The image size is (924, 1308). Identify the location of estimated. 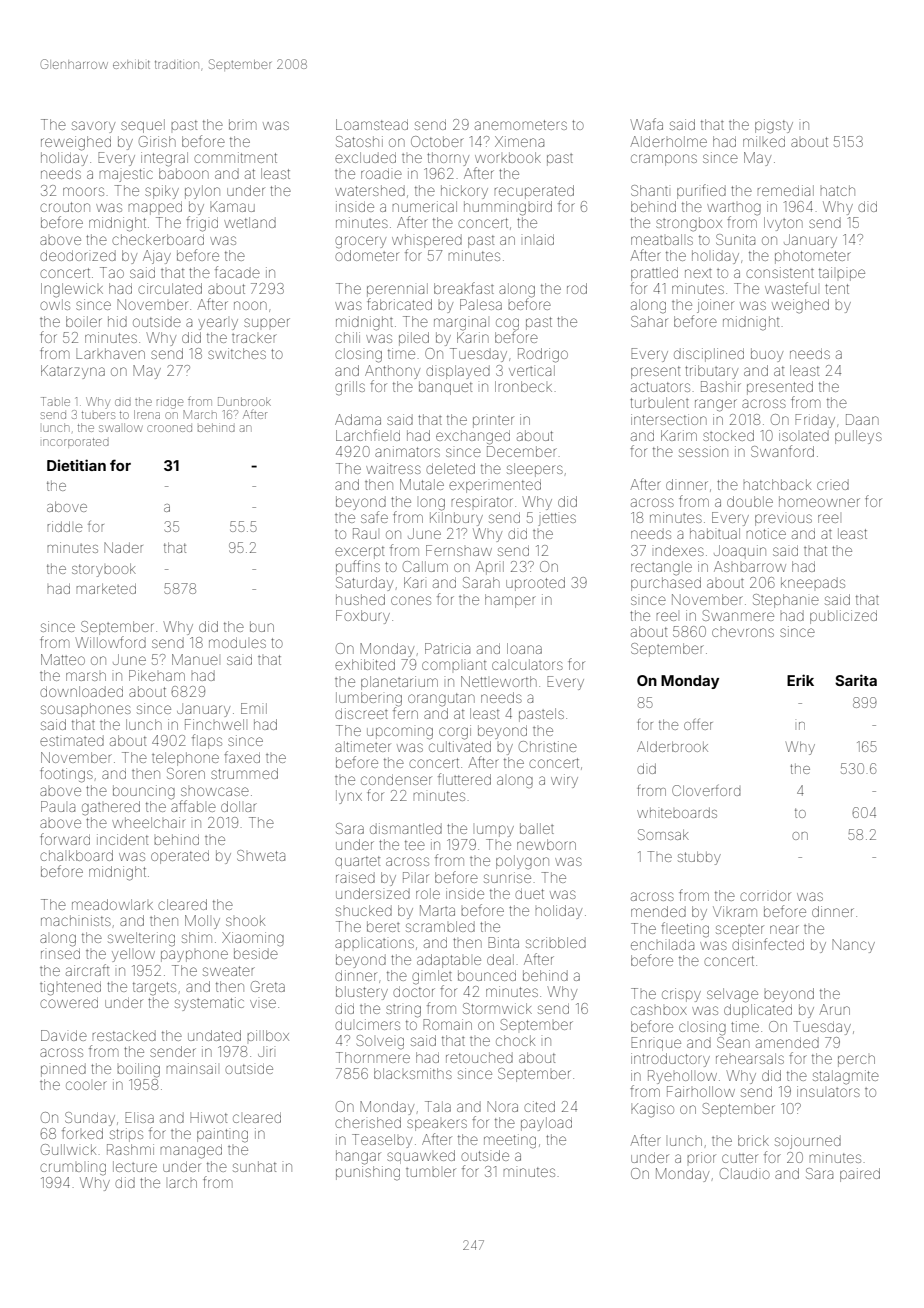
(72, 740).
